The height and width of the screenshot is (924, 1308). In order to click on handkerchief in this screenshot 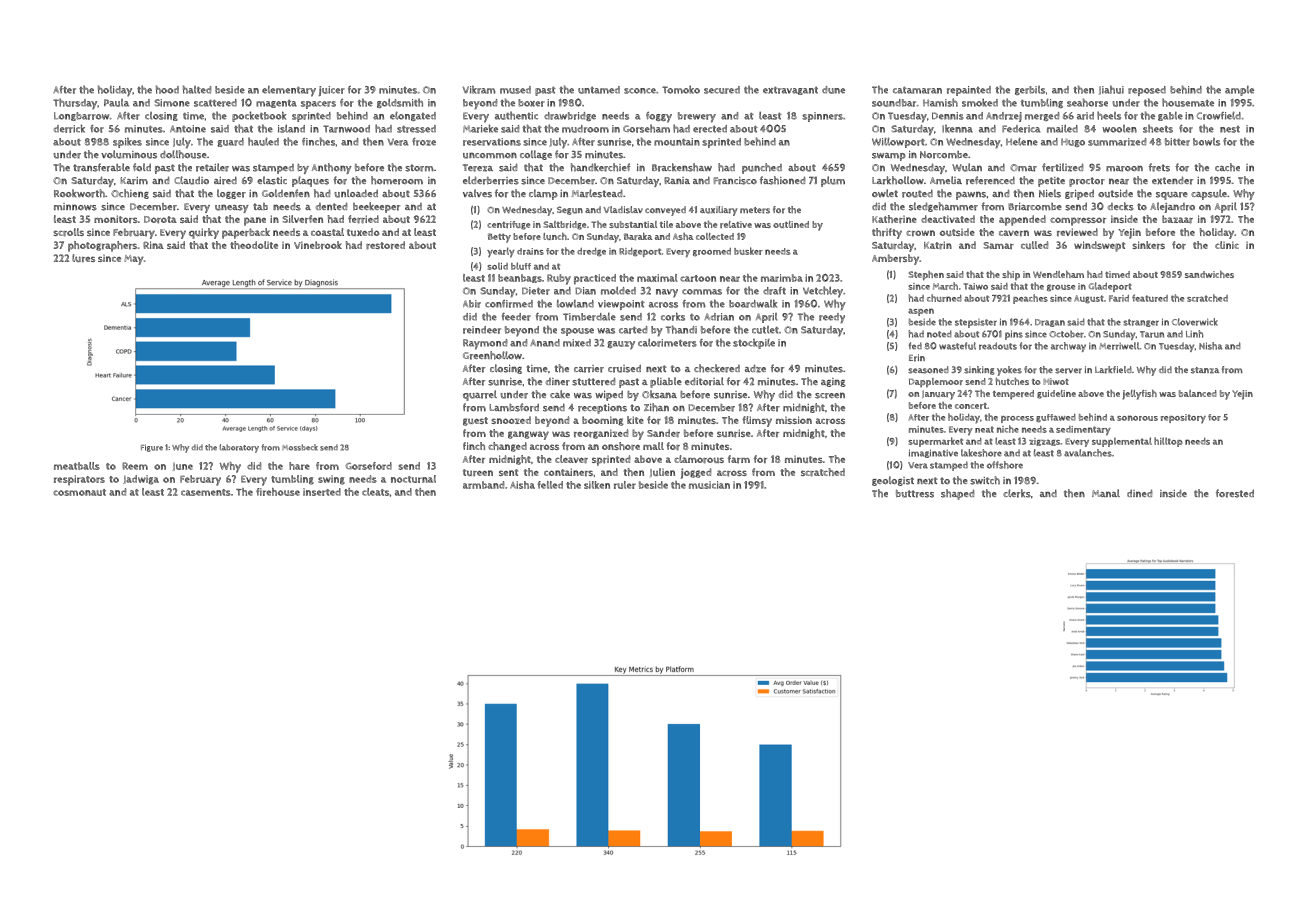, I will do `click(600, 167)`.
